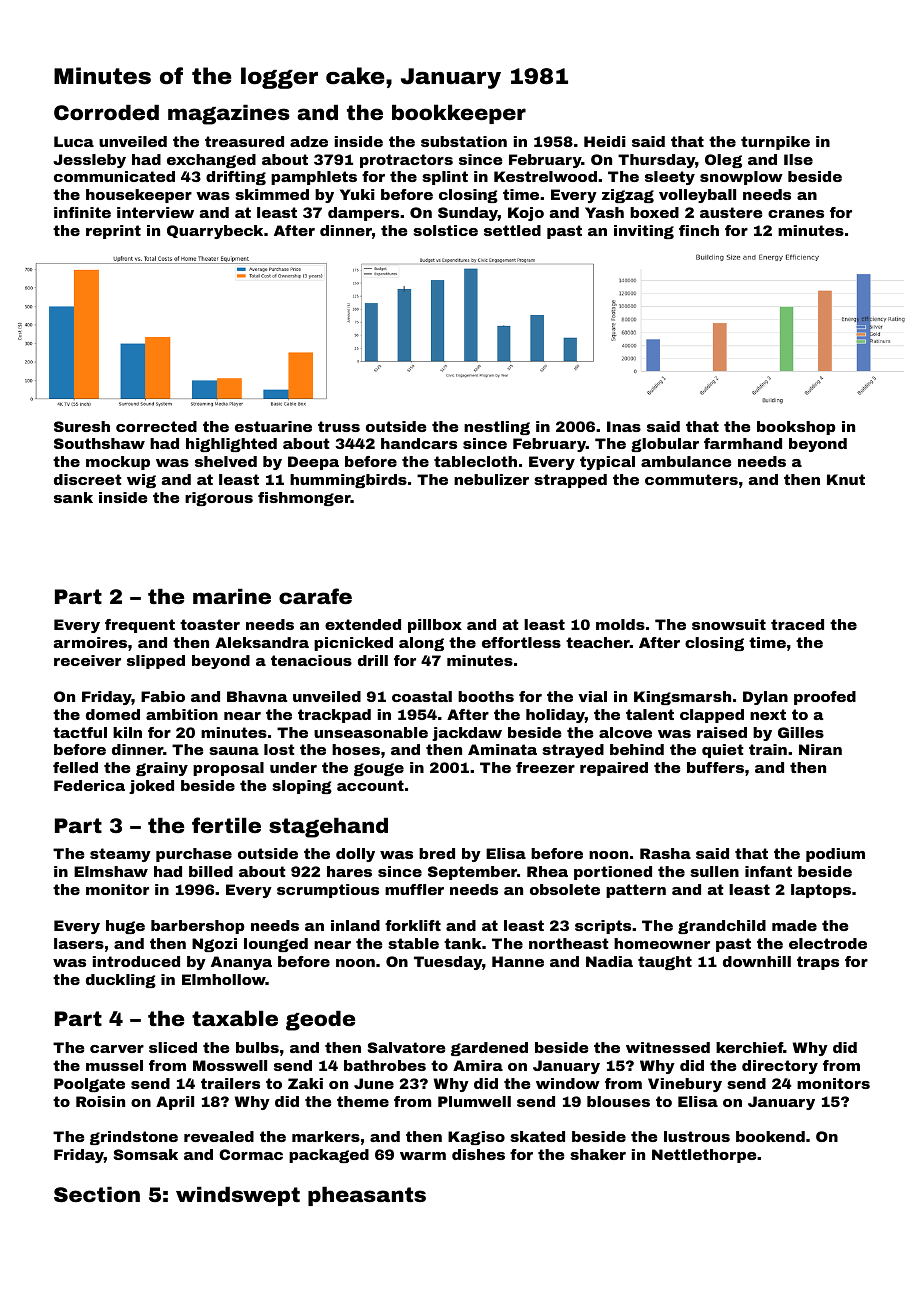 Image resolution: width=924 pixels, height=1308 pixels. I want to click on electrode, so click(828, 943).
